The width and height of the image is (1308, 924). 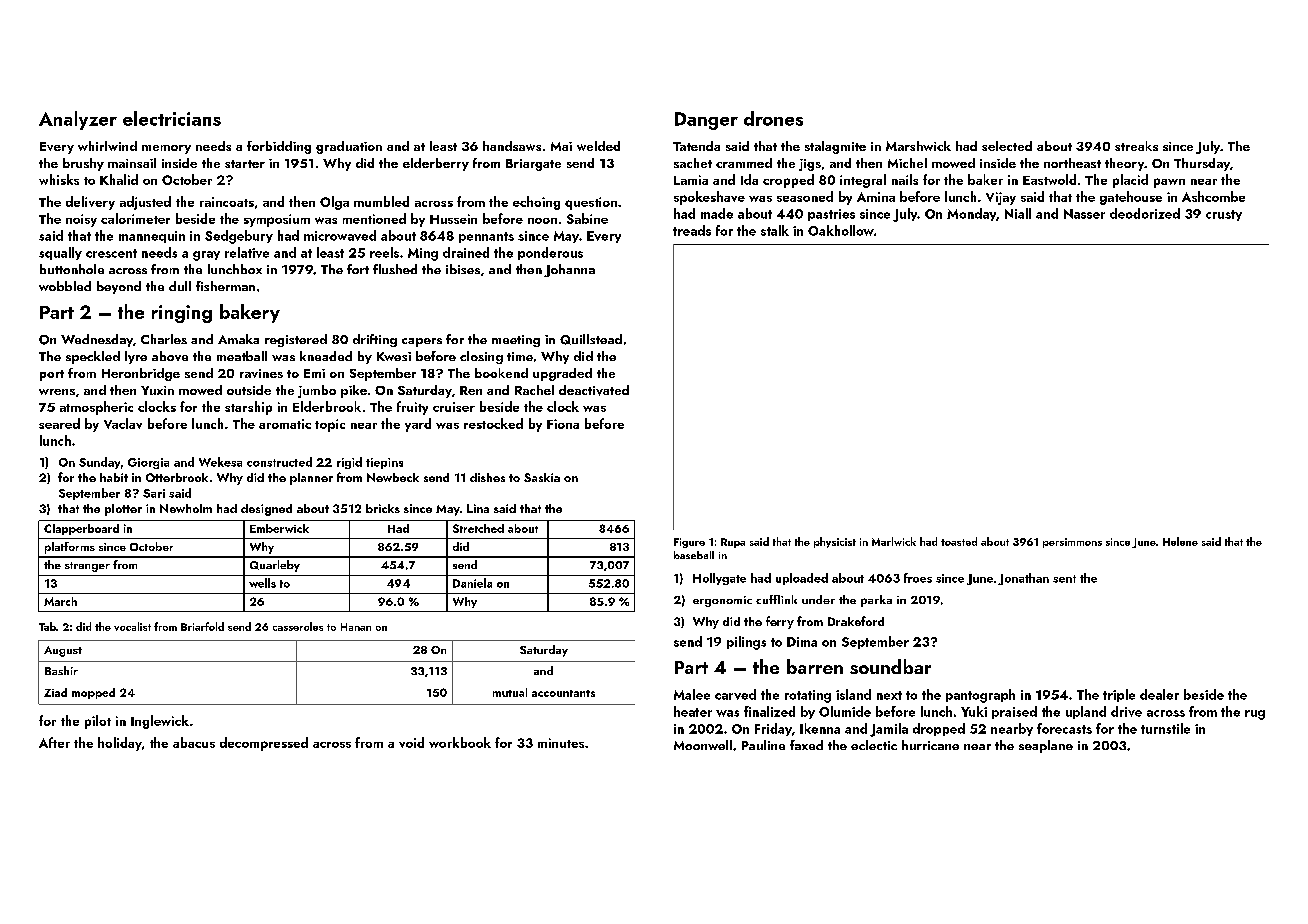 What do you see at coordinates (512, 146) in the image?
I see `handsaws` at bounding box center [512, 146].
